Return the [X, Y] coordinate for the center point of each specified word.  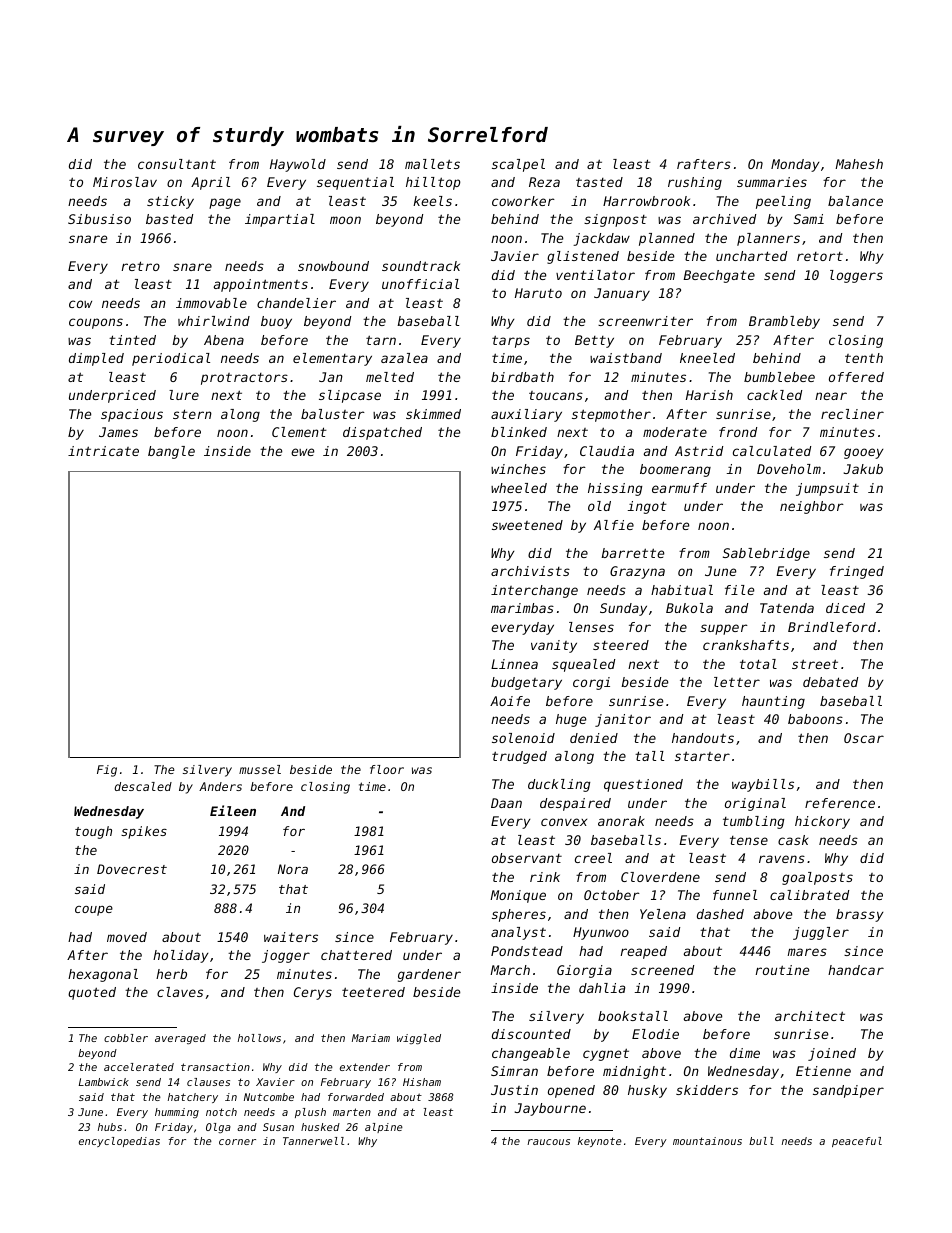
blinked [519, 432]
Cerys [313, 993]
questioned [643, 785]
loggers [856, 276]
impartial [280, 220]
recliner [852, 414]
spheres [519, 915]
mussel [260, 769]
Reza [544, 182]
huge [571, 720]
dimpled [96, 359]
